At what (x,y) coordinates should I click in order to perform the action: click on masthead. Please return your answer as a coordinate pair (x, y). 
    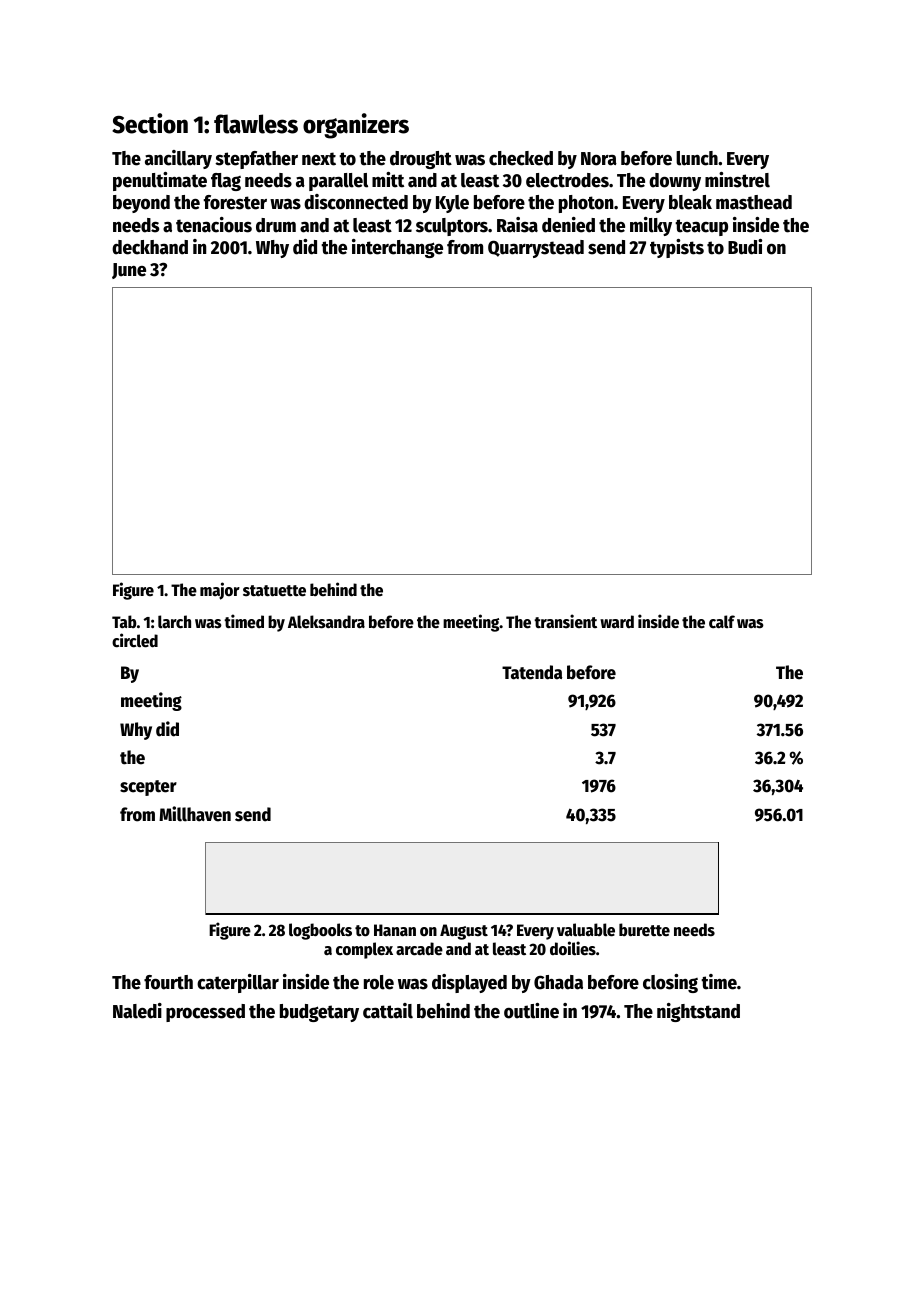
    Looking at the image, I should click on (754, 202).
